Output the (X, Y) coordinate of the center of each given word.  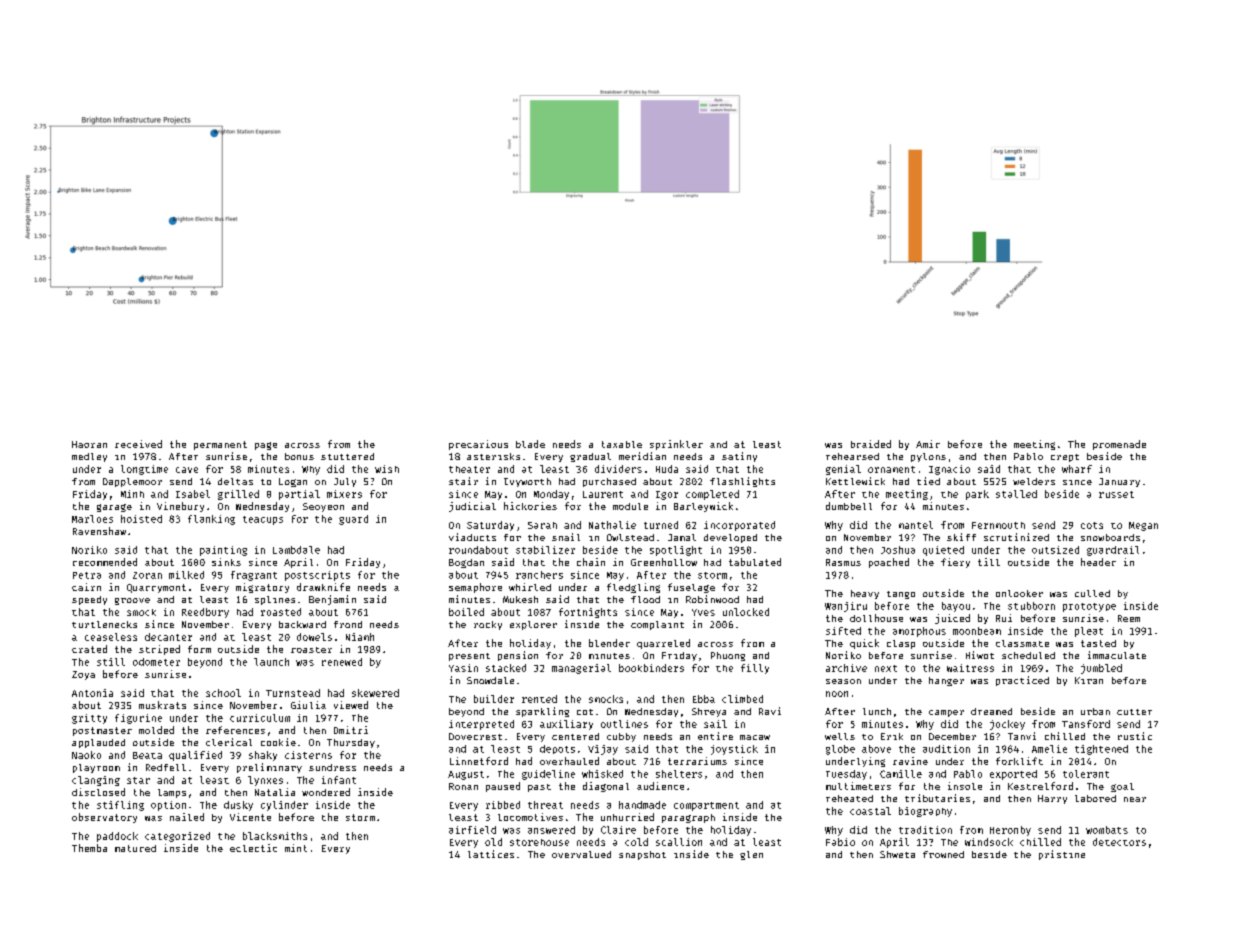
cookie (278, 742)
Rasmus (843, 562)
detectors (1119, 842)
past (539, 788)
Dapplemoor (132, 482)
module (630, 506)
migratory (262, 588)
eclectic (253, 848)
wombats (1107, 830)
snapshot (642, 855)
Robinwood (712, 599)
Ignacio (949, 470)
